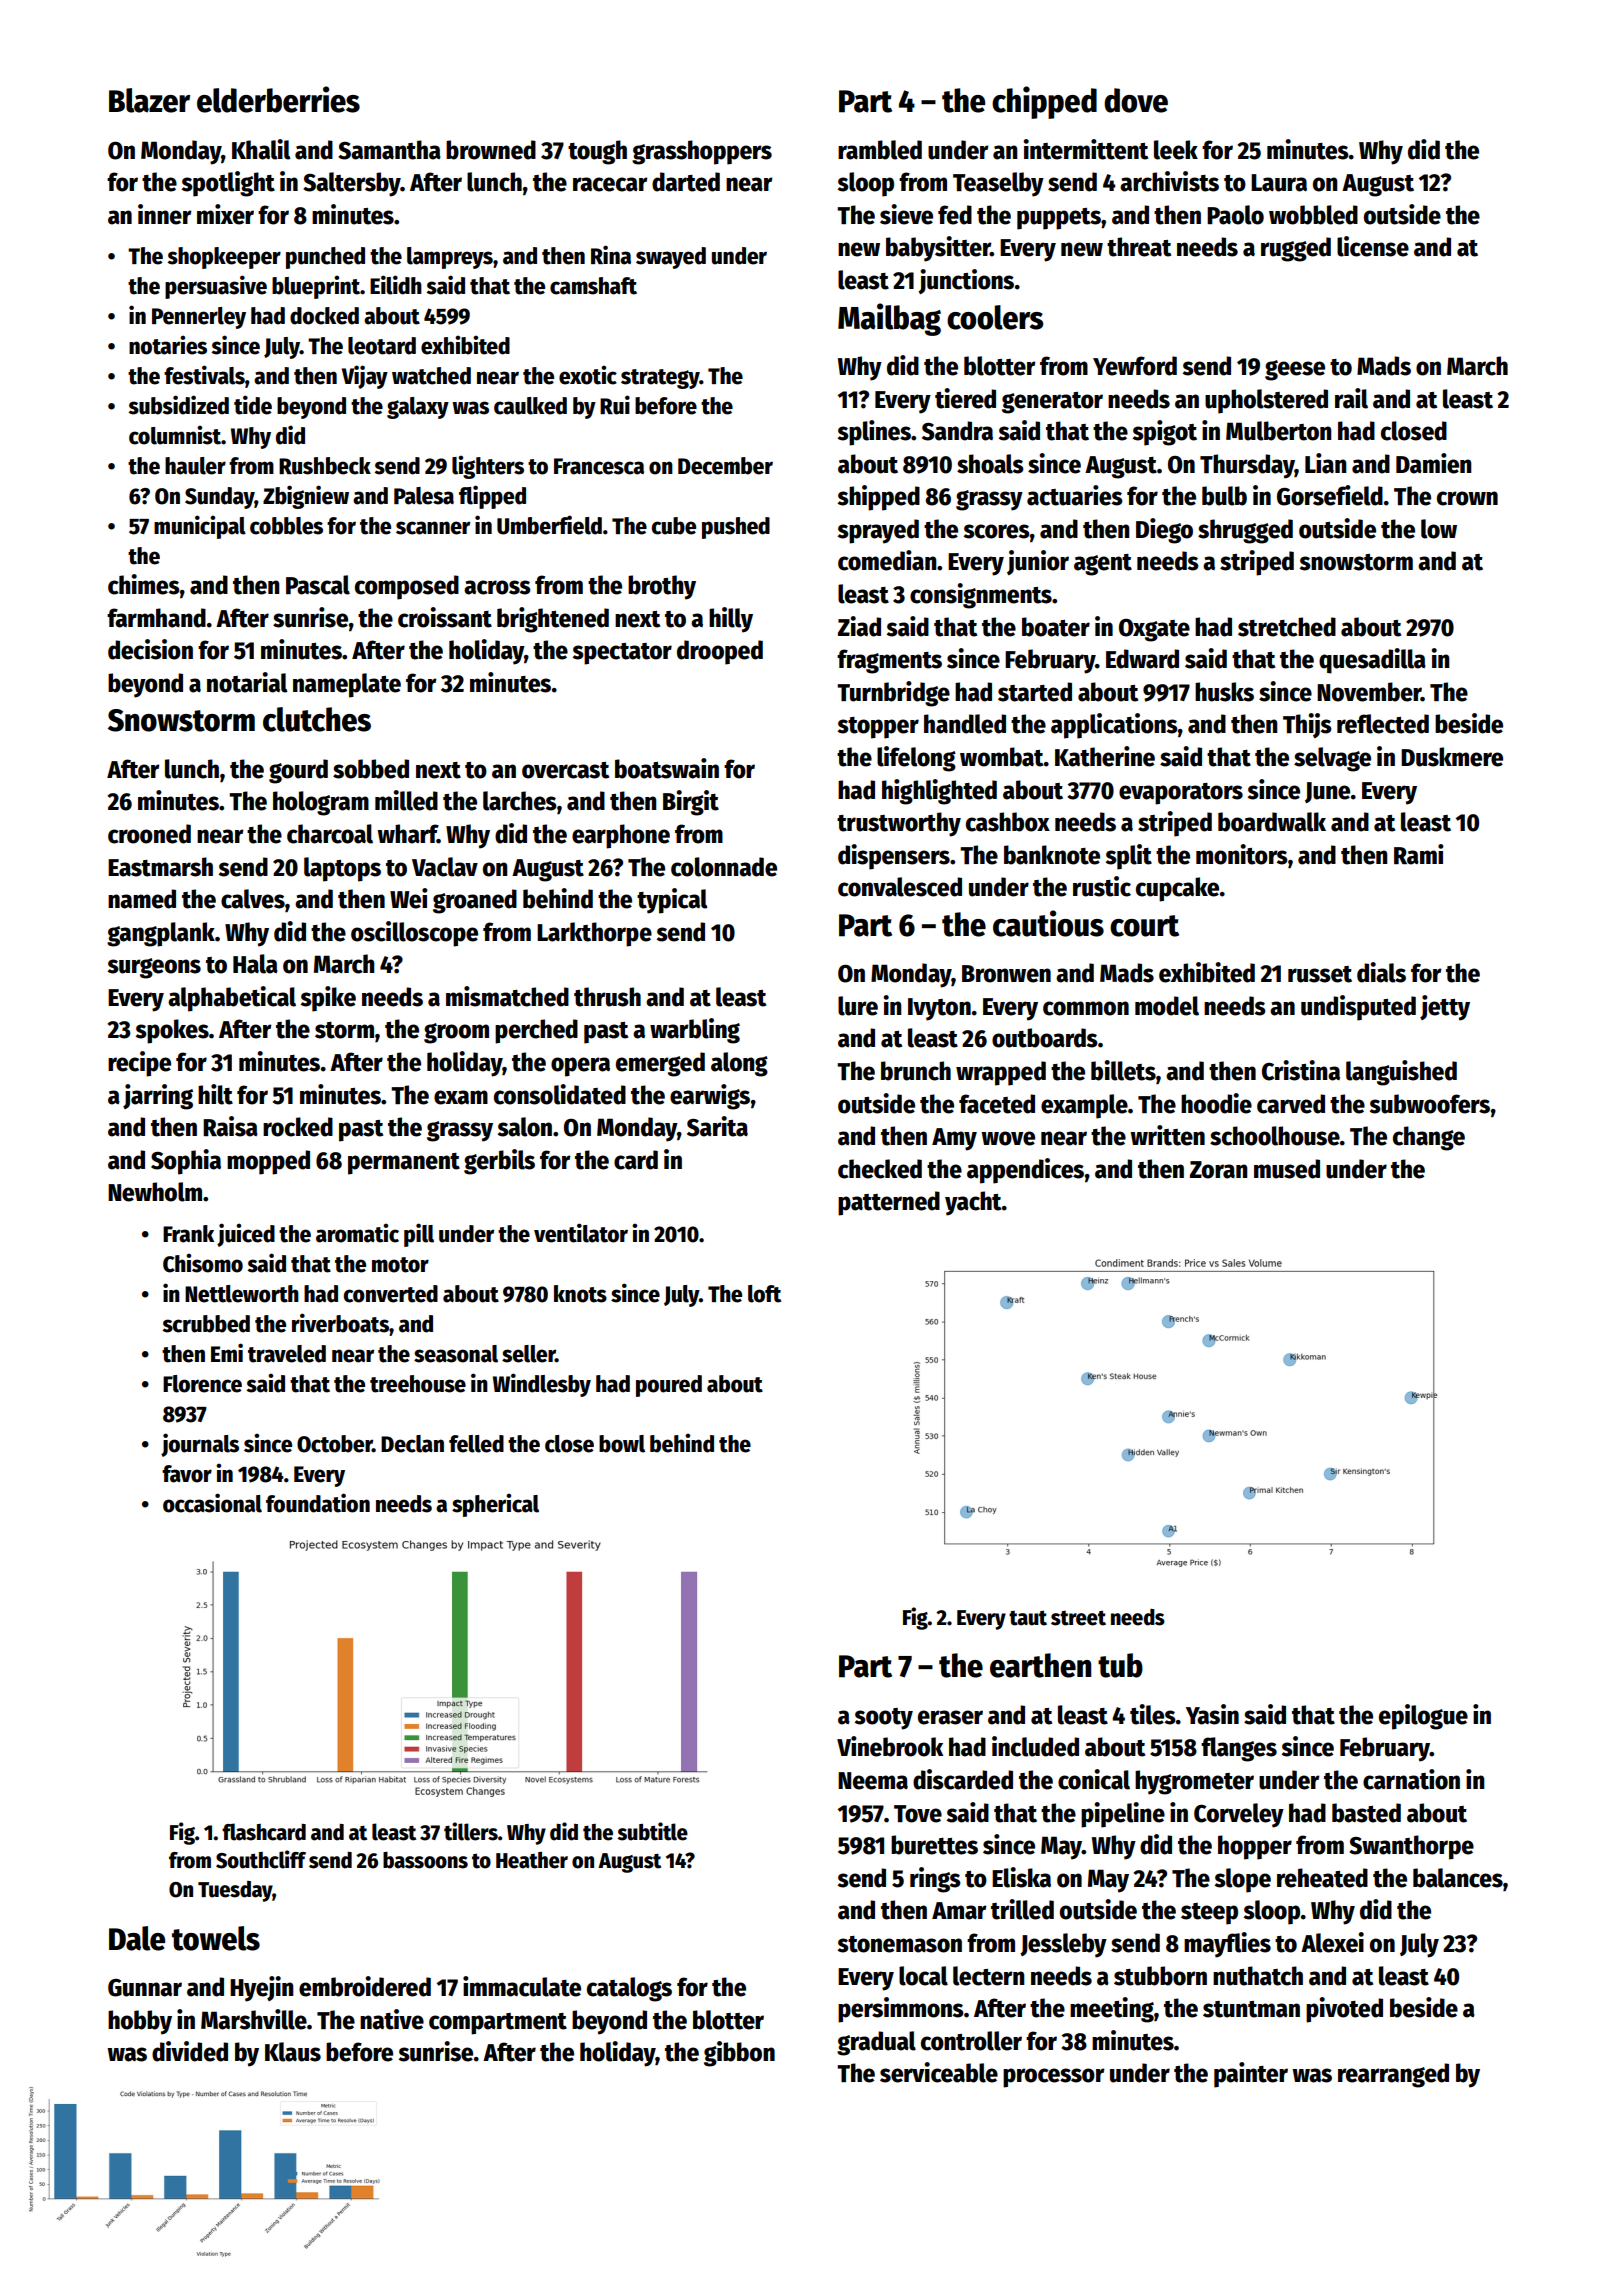 This screenshot has width=1620, height=2292. I want to click on serviceable, so click(939, 2072).
